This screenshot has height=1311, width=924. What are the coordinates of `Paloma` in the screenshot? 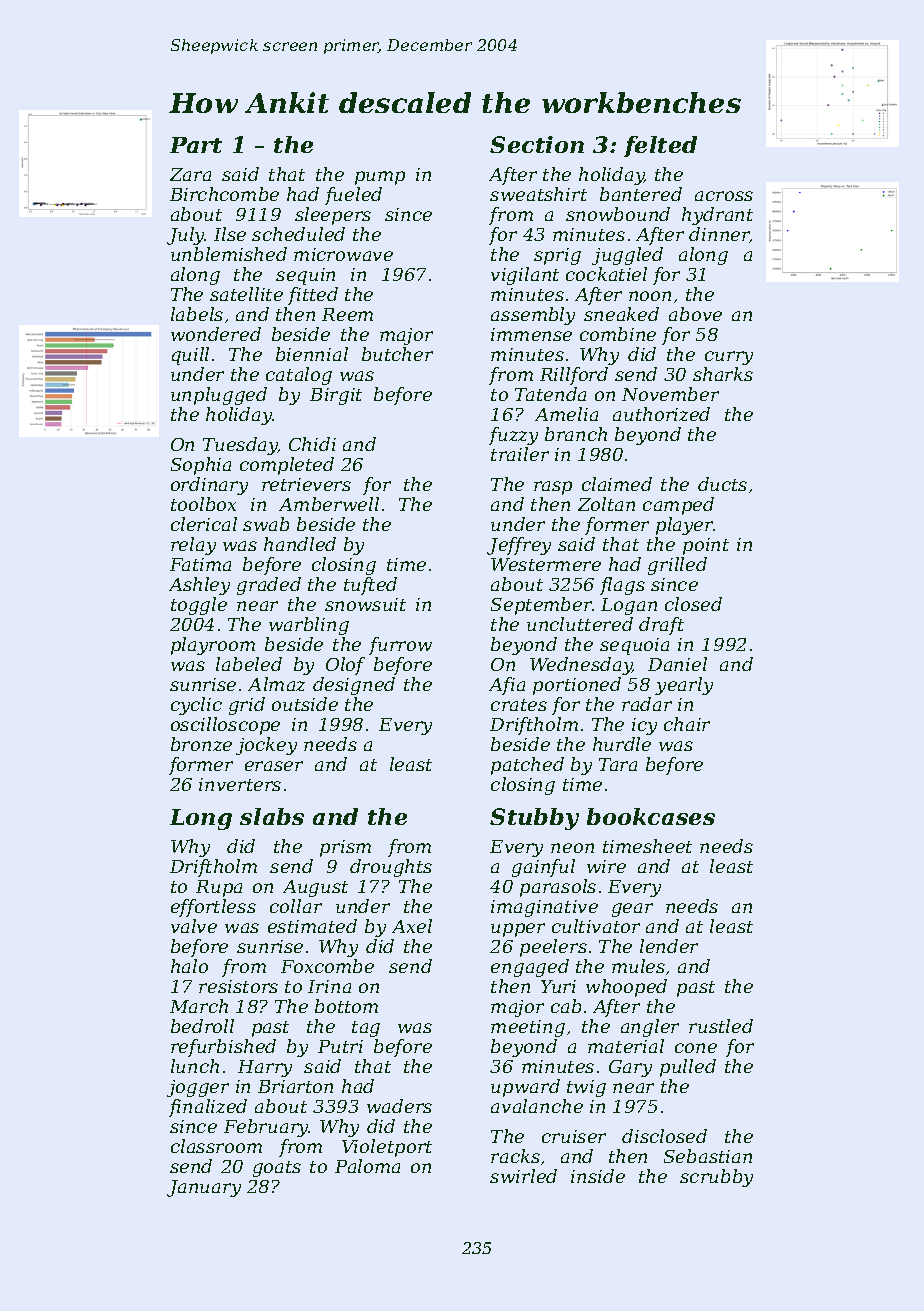 It's located at (367, 1166).
